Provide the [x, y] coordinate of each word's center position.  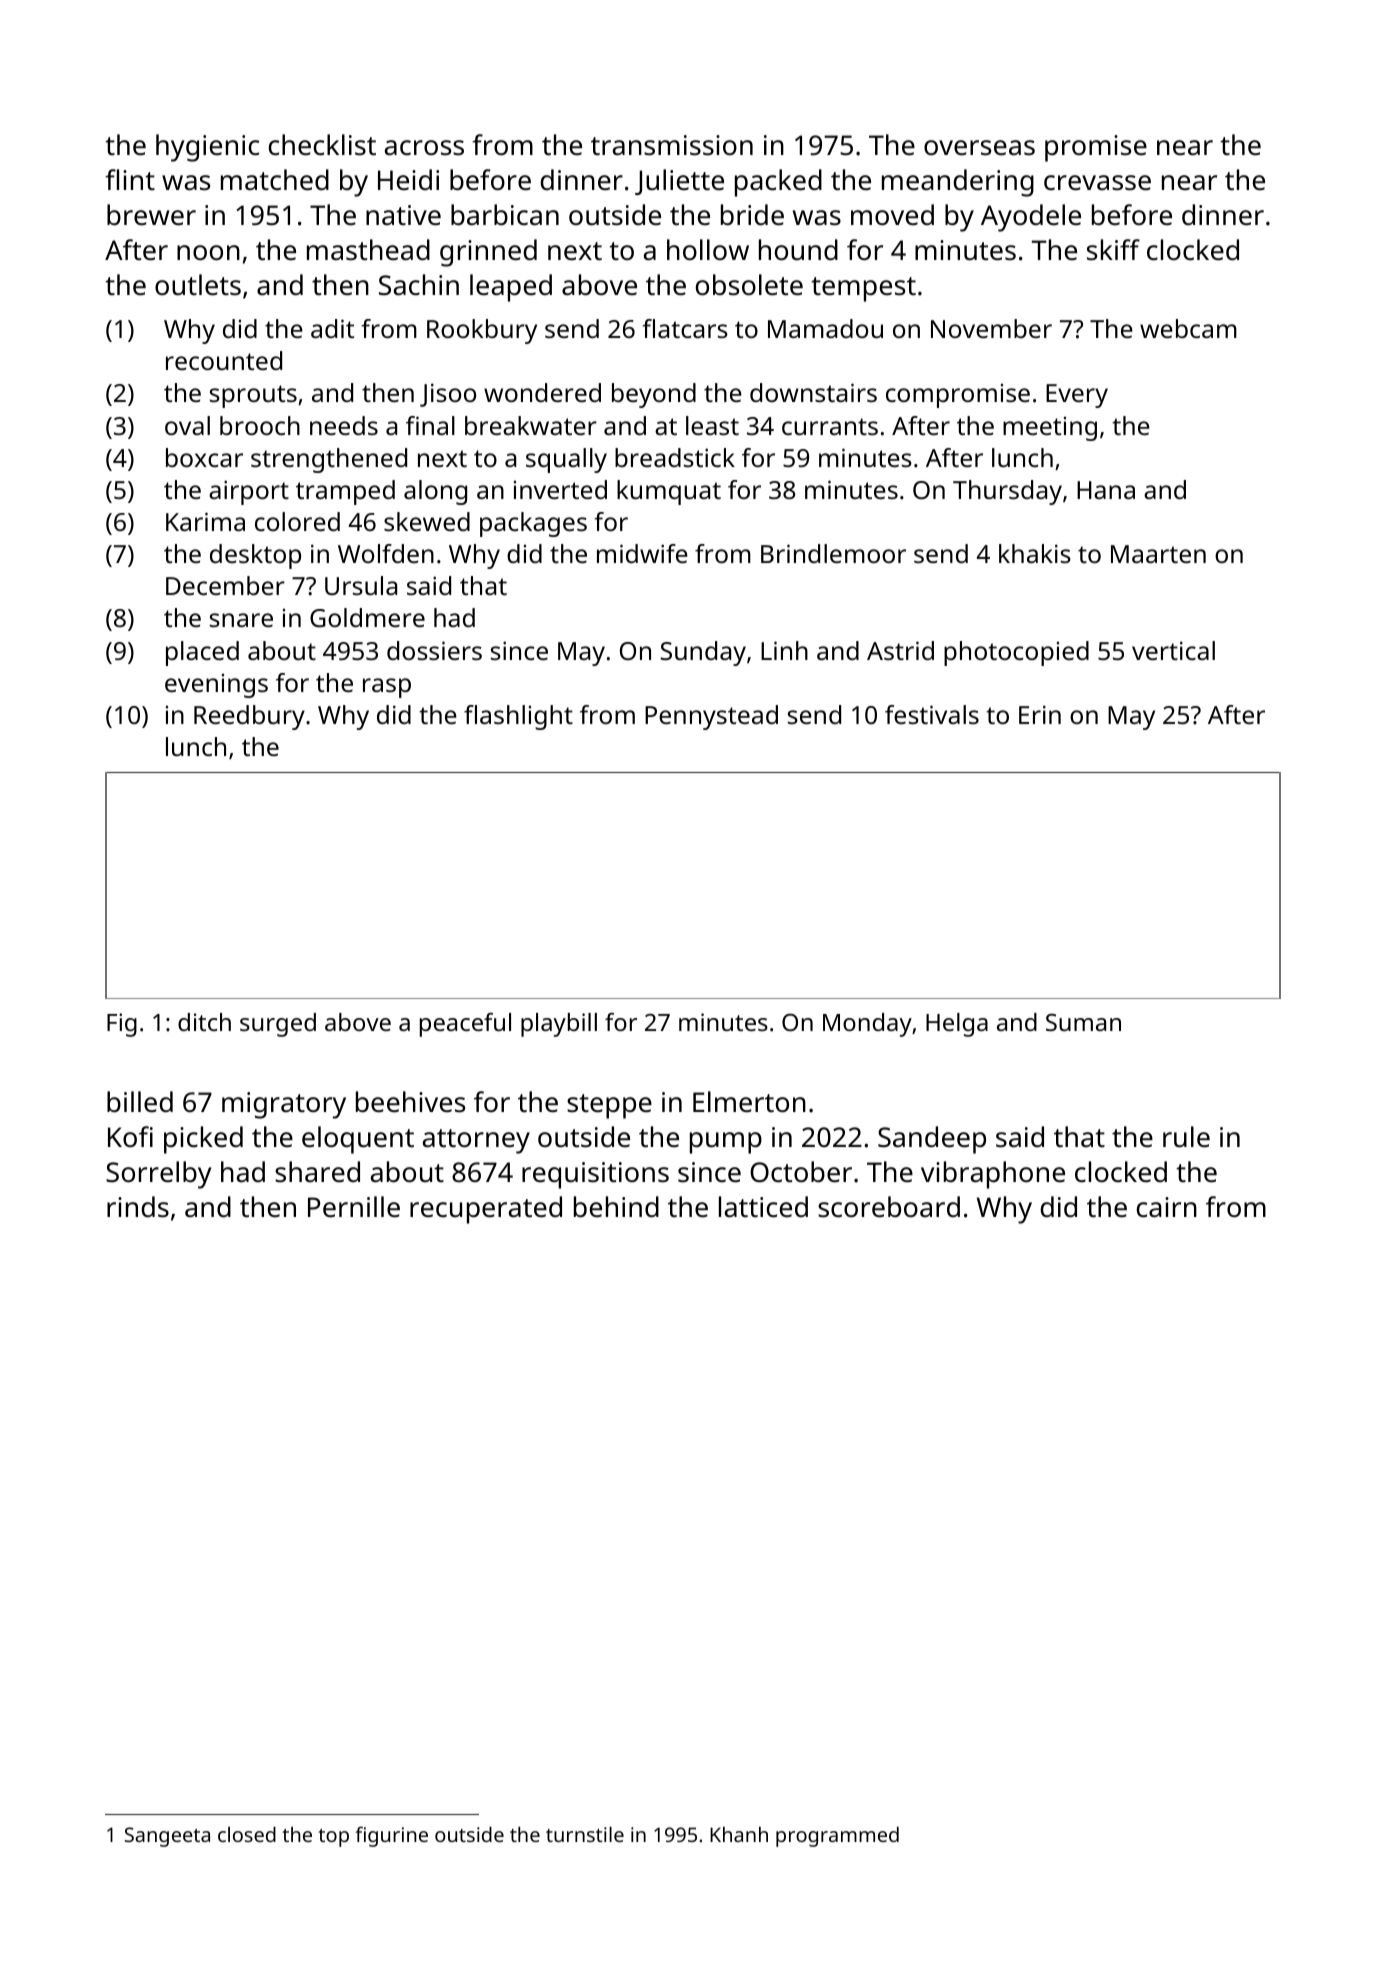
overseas [979, 148]
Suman [1083, 1022]
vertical [1173, 650]
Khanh [739, 1834]
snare [241, 620]
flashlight [518, 717]
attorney [476, 1141]
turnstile [585, 1834]
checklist [322, 145]
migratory [284, 1105]
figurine [391, 1836]
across [424, 148]
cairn [1167, 1207]
